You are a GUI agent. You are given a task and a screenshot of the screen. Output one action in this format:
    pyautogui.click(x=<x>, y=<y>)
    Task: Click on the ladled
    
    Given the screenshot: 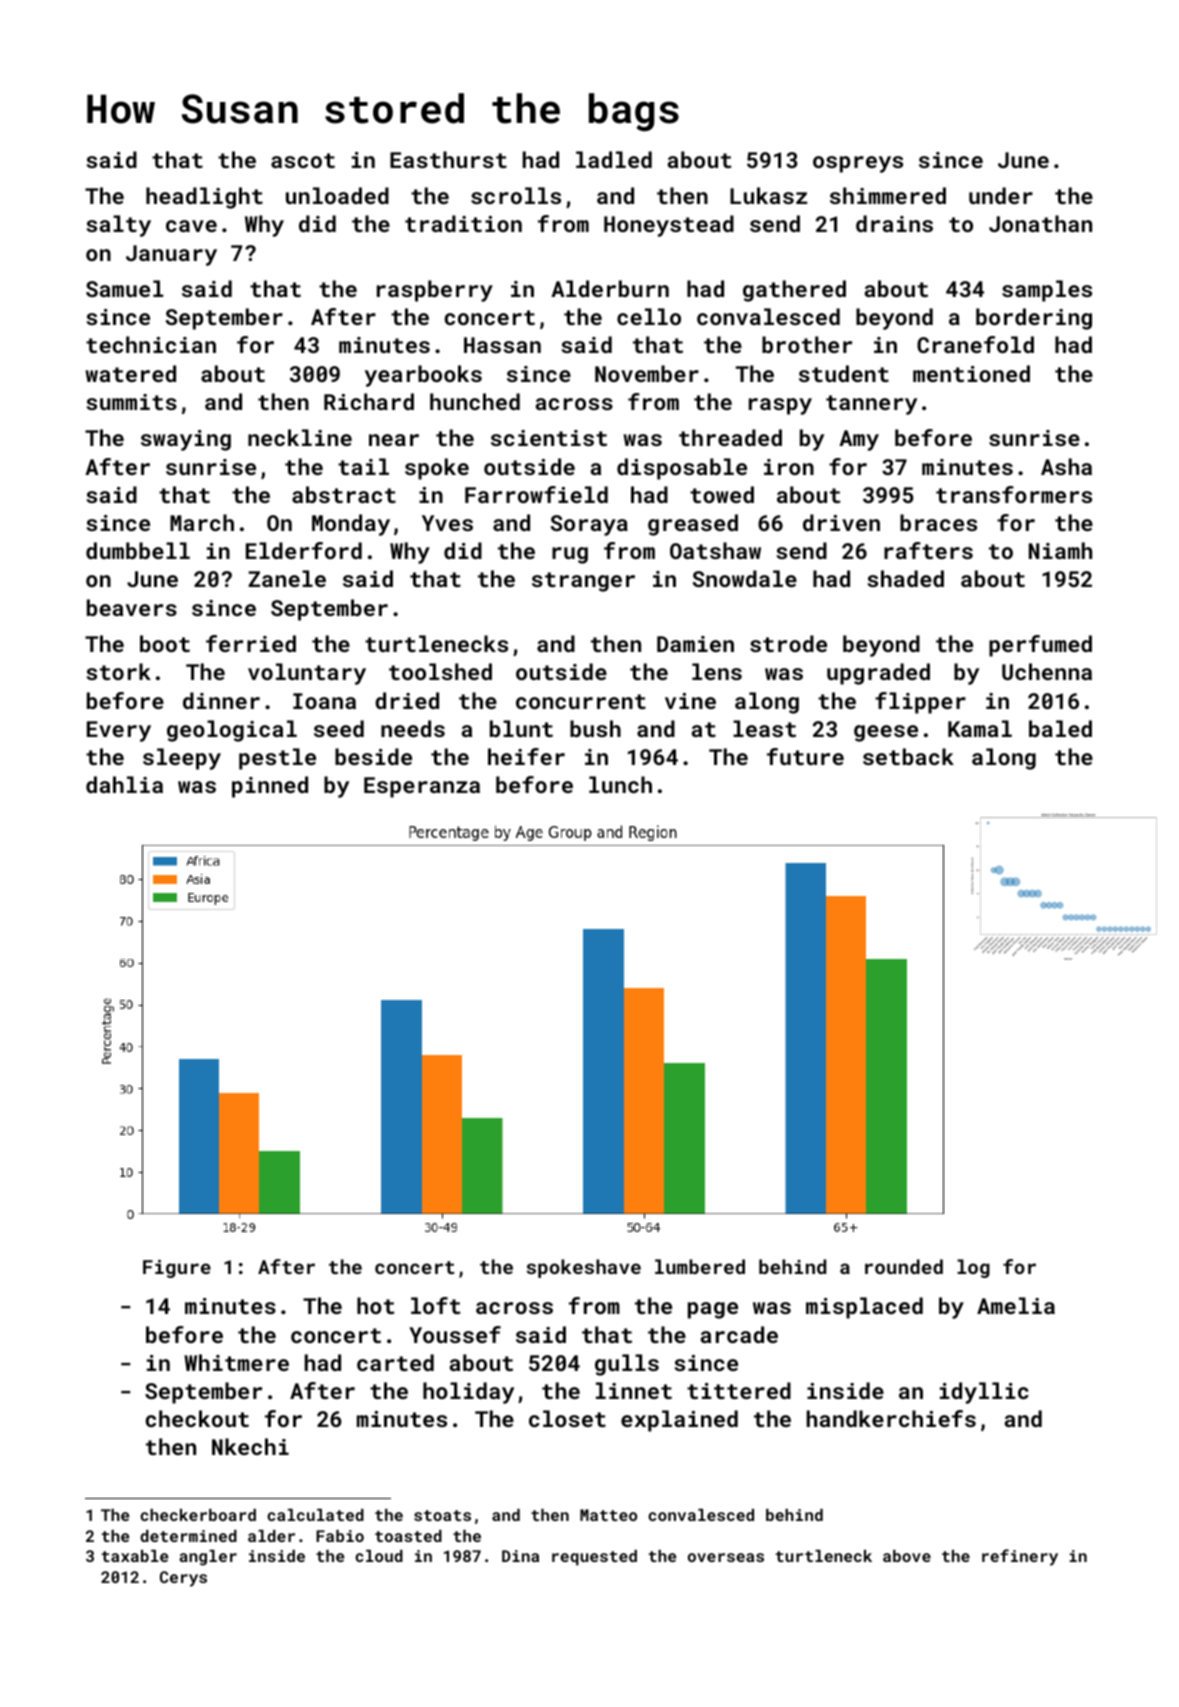 What is the action you would take?
    pyautogui.click(x=614, y=159)
